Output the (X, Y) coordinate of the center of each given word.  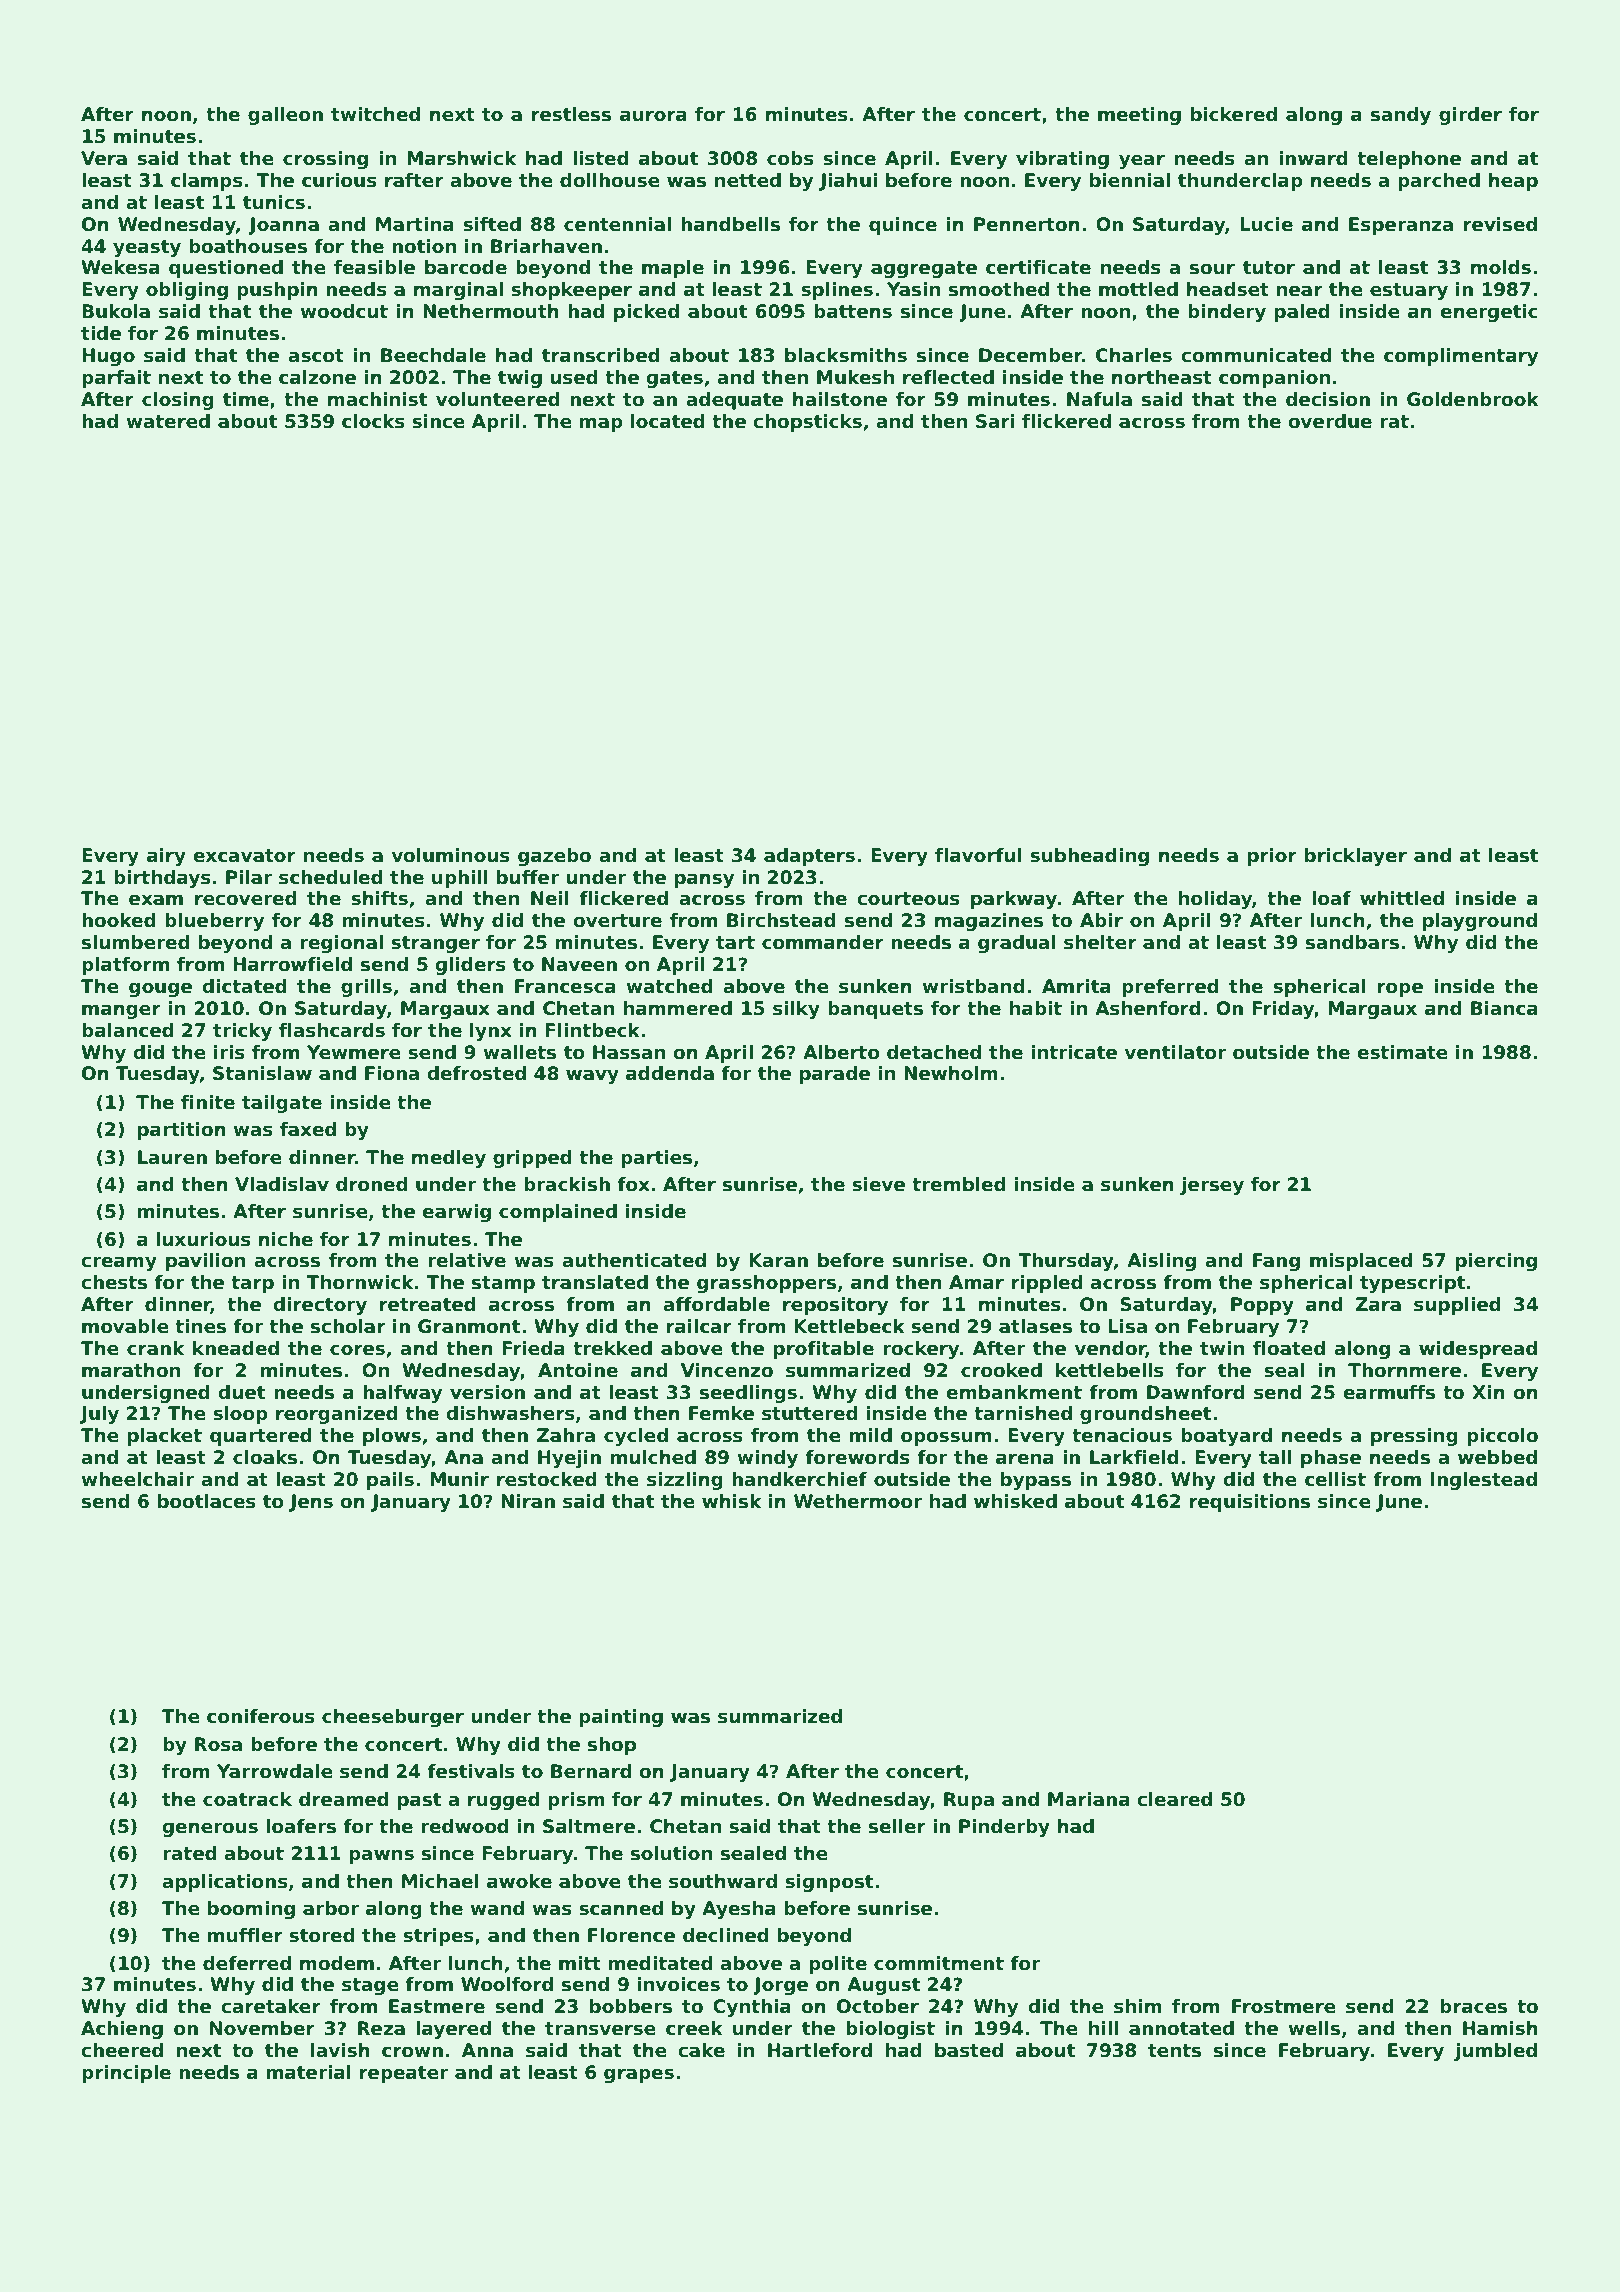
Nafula (1099, 399)
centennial (617, 224)
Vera (104, 158)
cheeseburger (393, 1718)
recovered (246, 898)
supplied (1457, 1306)
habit (1036, 1008)
